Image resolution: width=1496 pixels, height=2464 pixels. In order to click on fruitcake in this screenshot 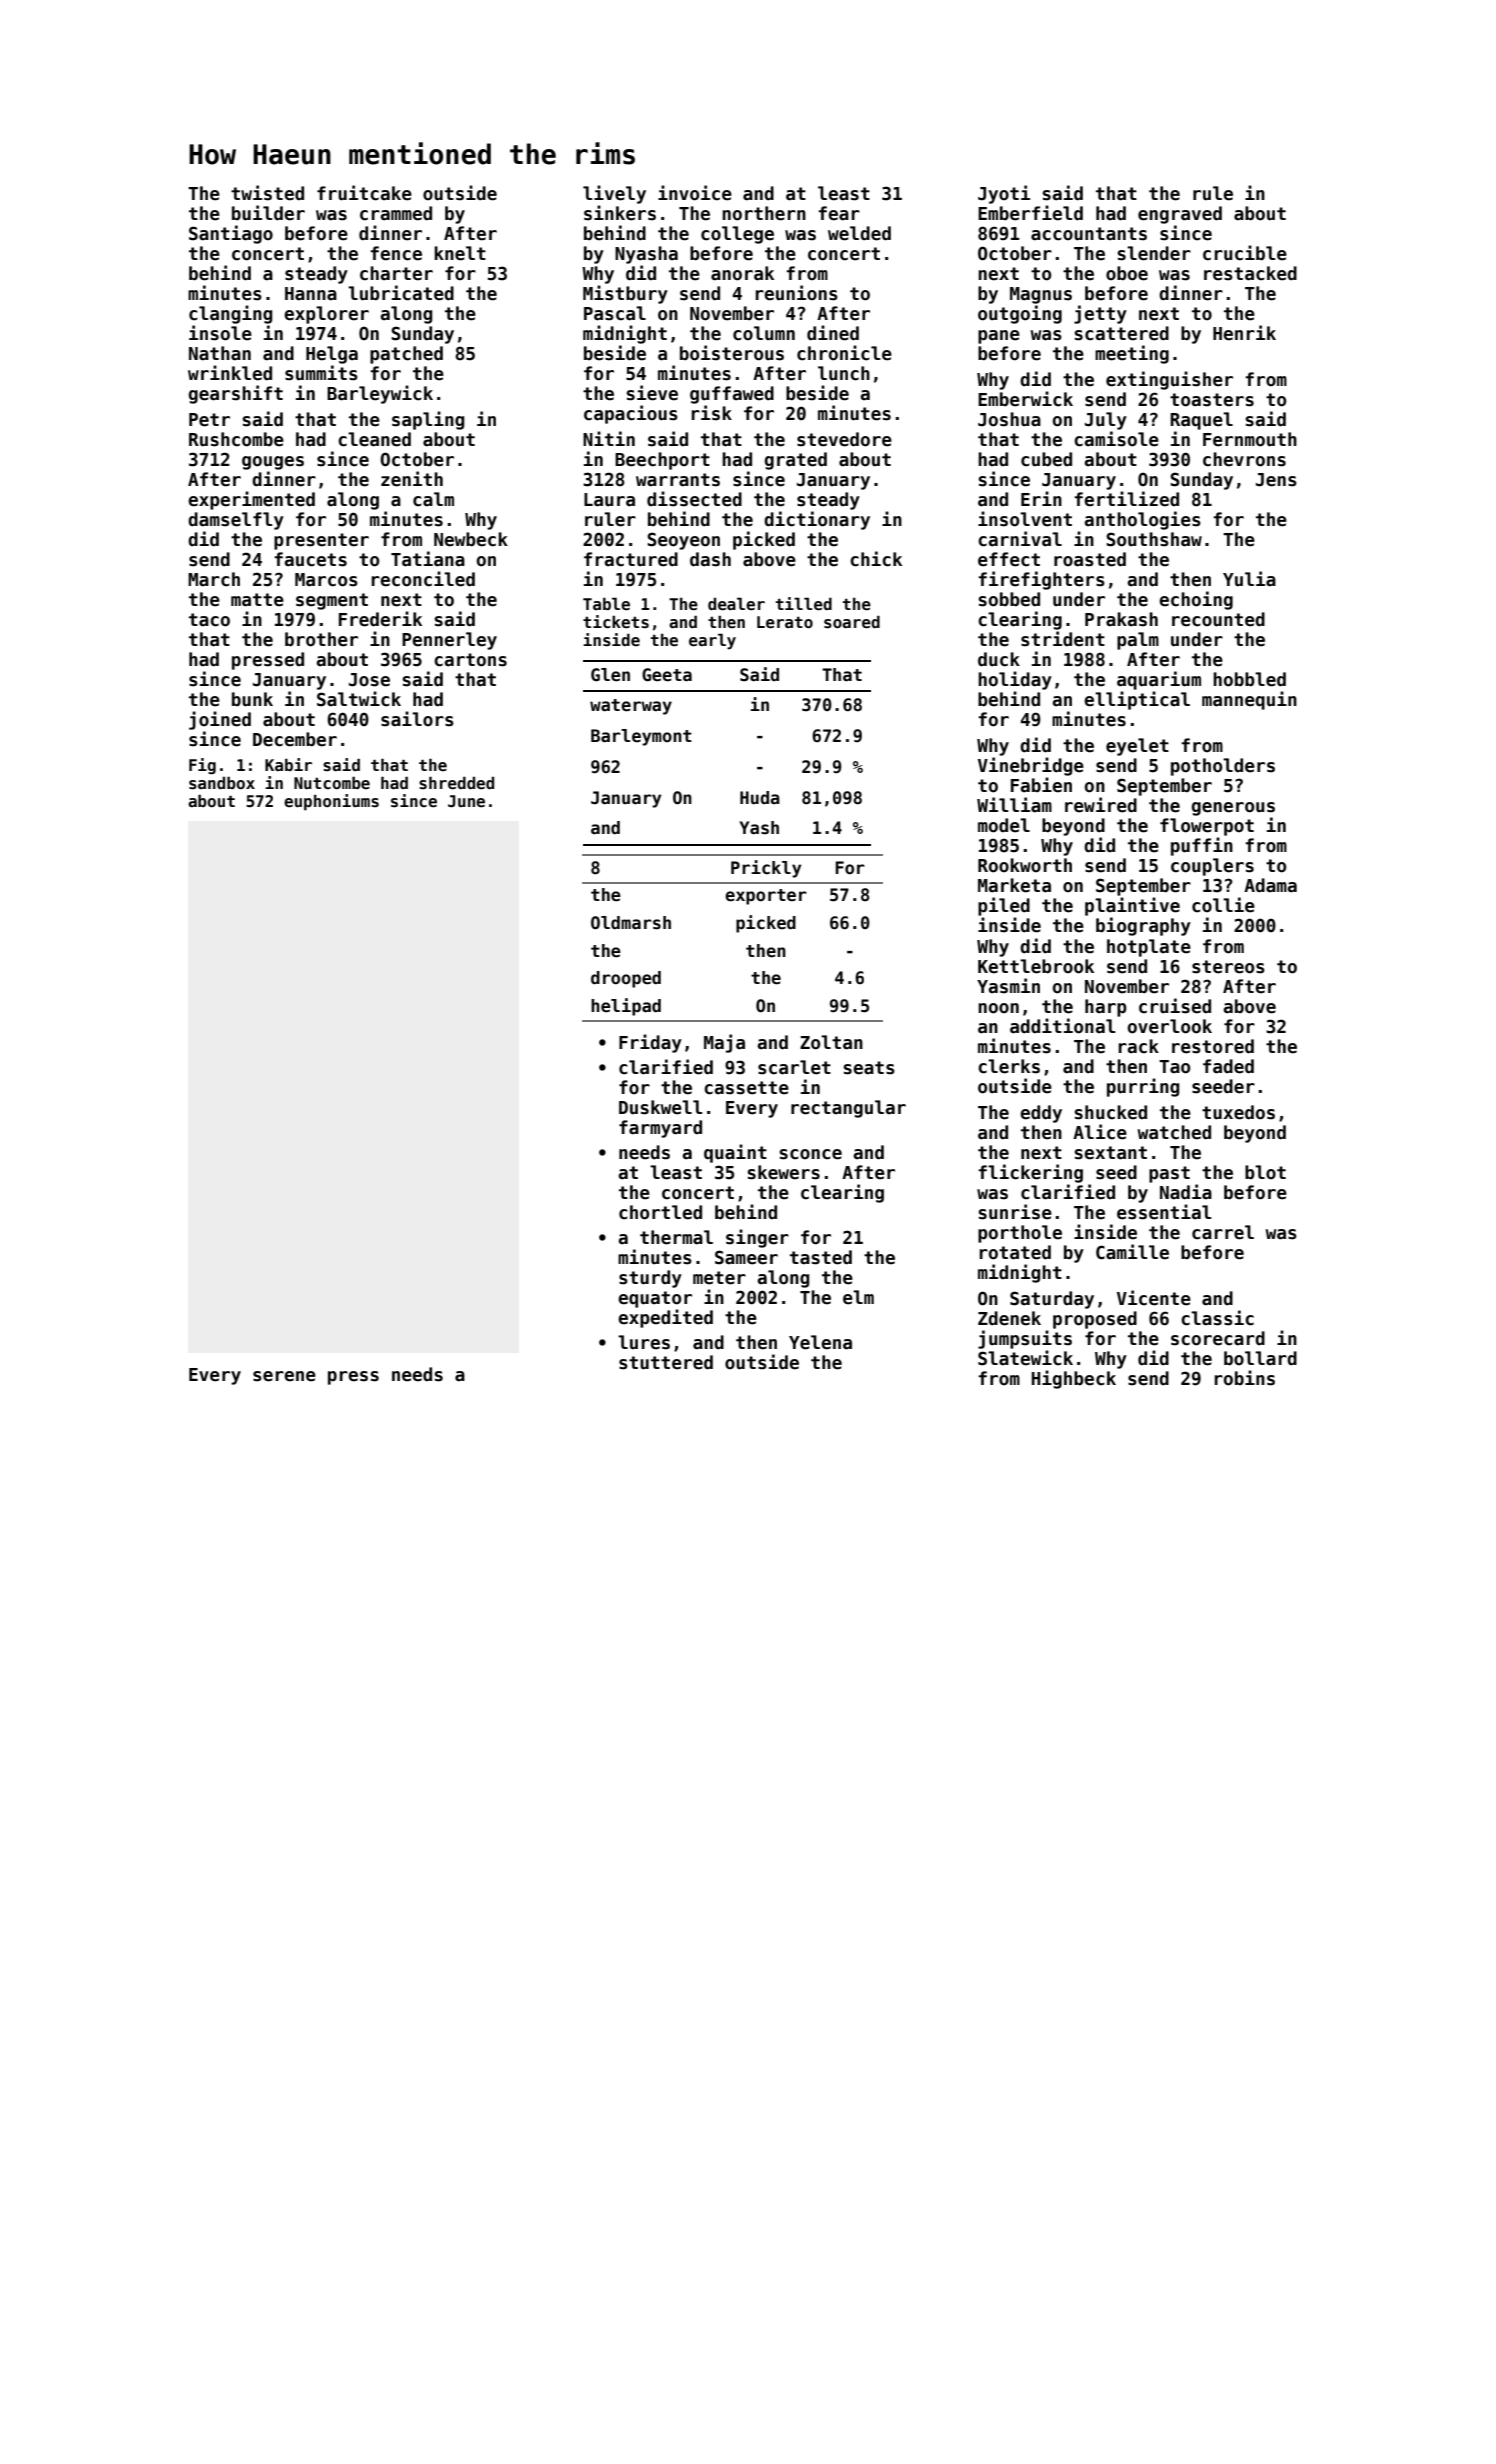, I will do `click(364, 193)`.
